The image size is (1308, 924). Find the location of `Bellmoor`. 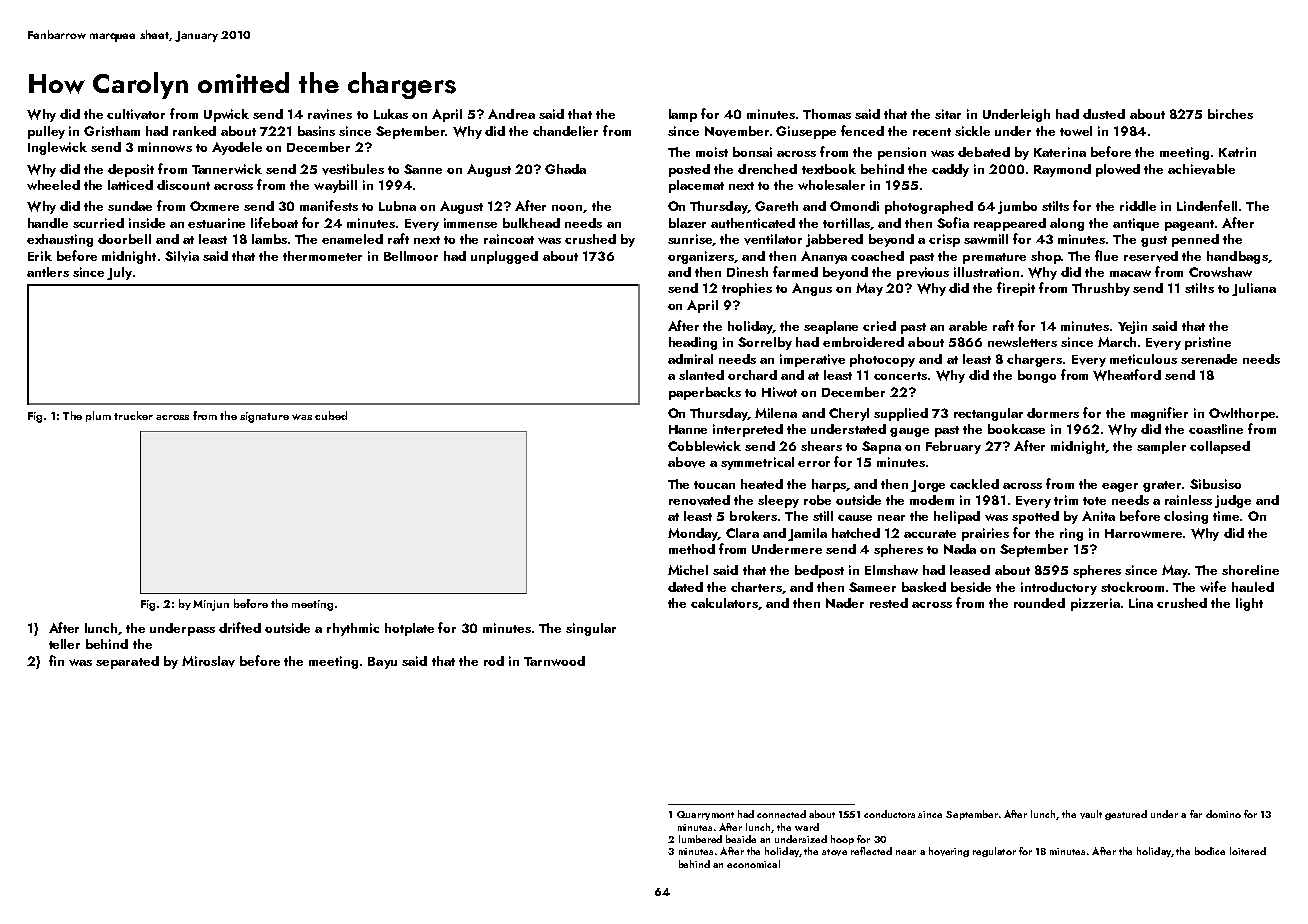

Bellmoor is located at coordinates (411, 256).
